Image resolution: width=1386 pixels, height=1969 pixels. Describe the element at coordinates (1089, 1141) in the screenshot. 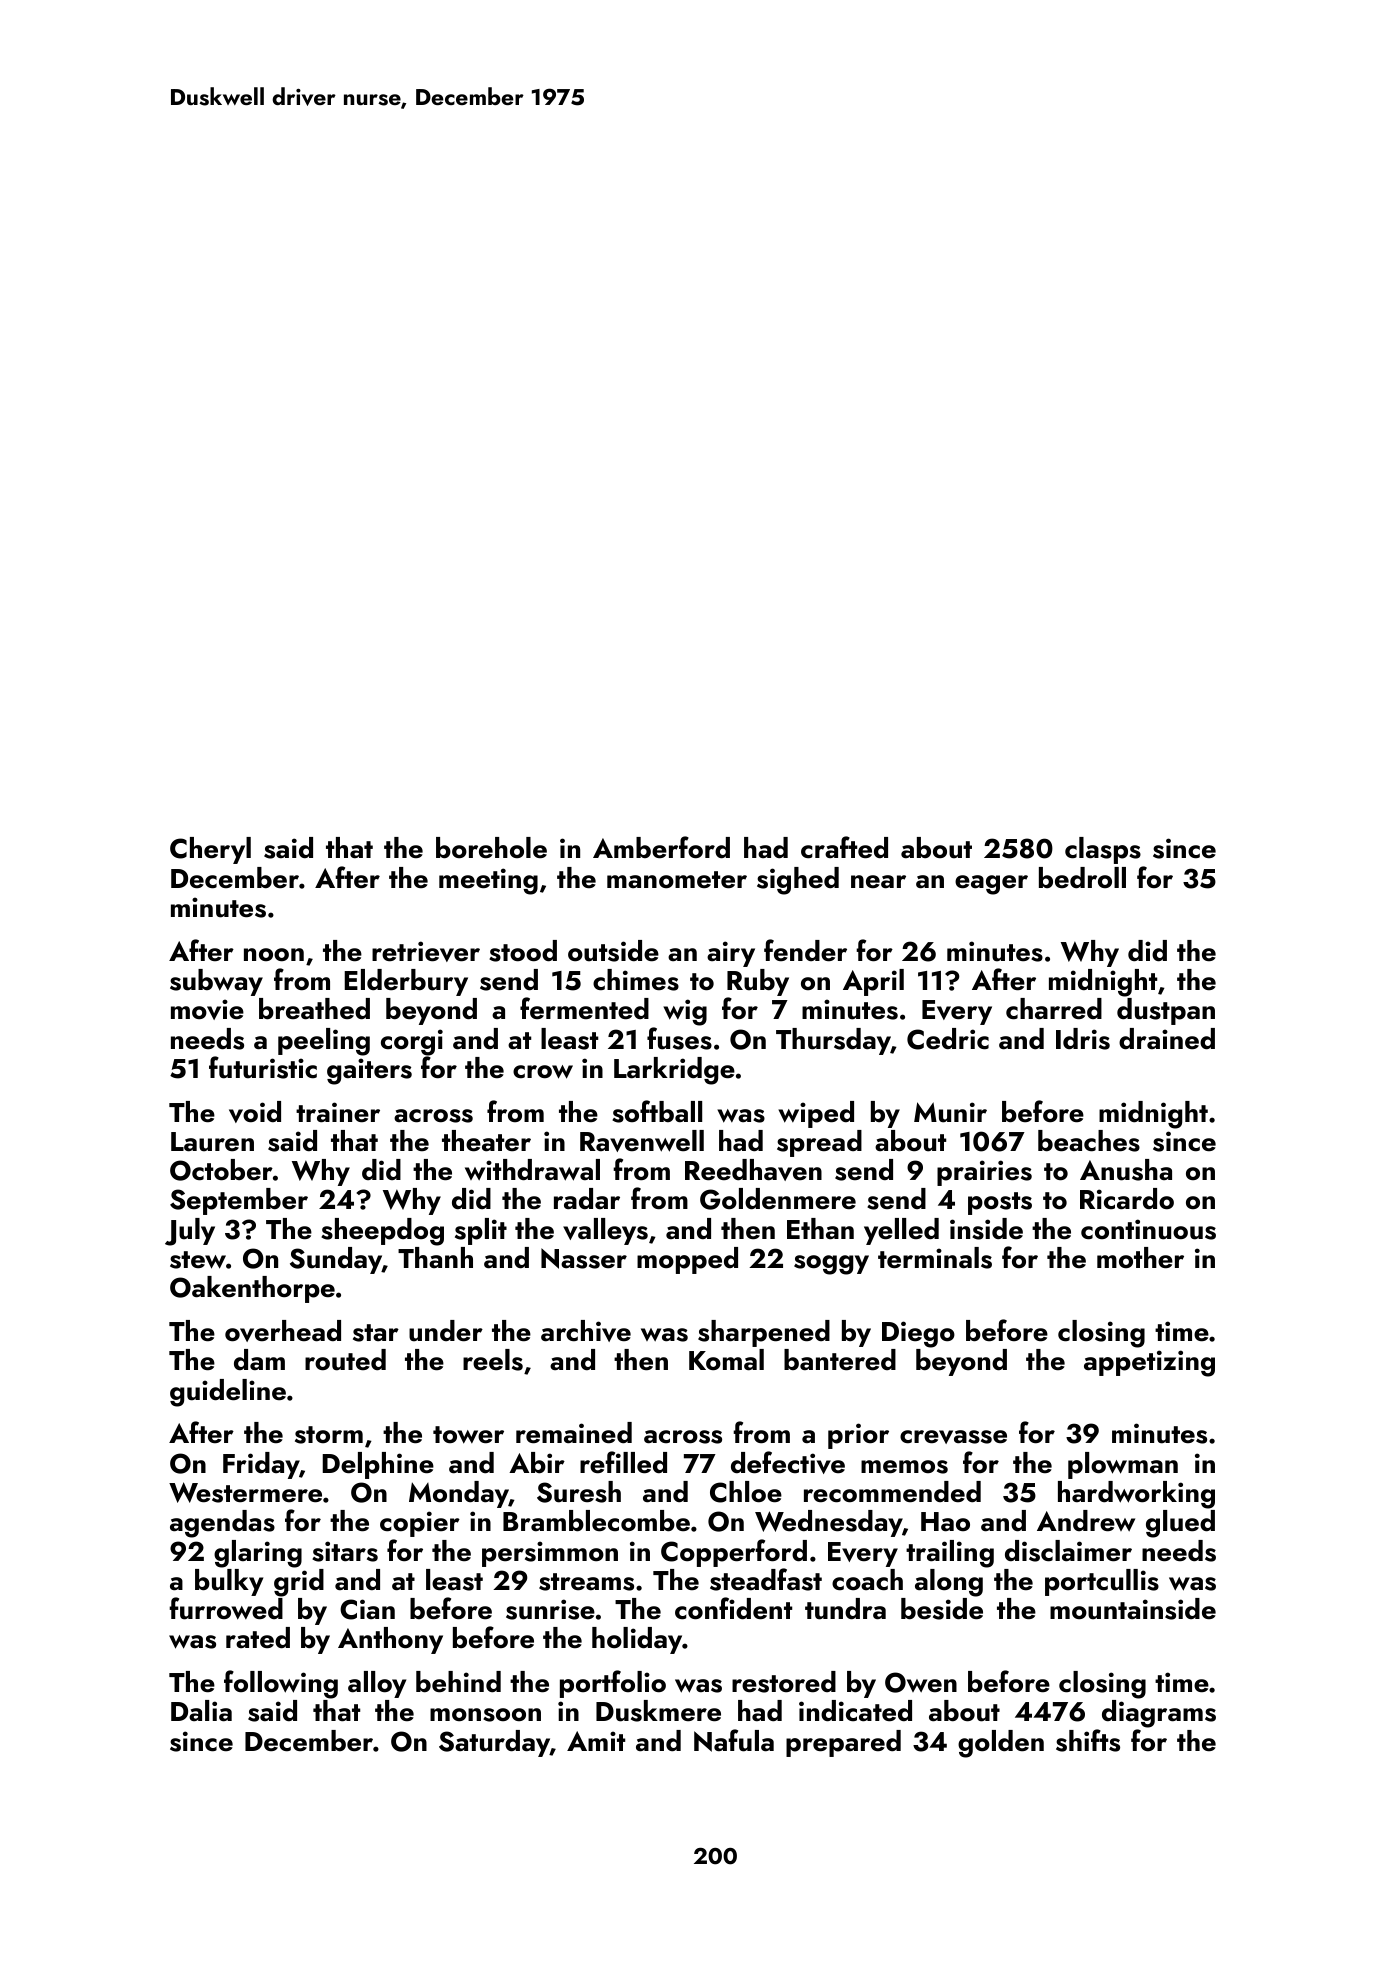

I see `beaches` at that location.
